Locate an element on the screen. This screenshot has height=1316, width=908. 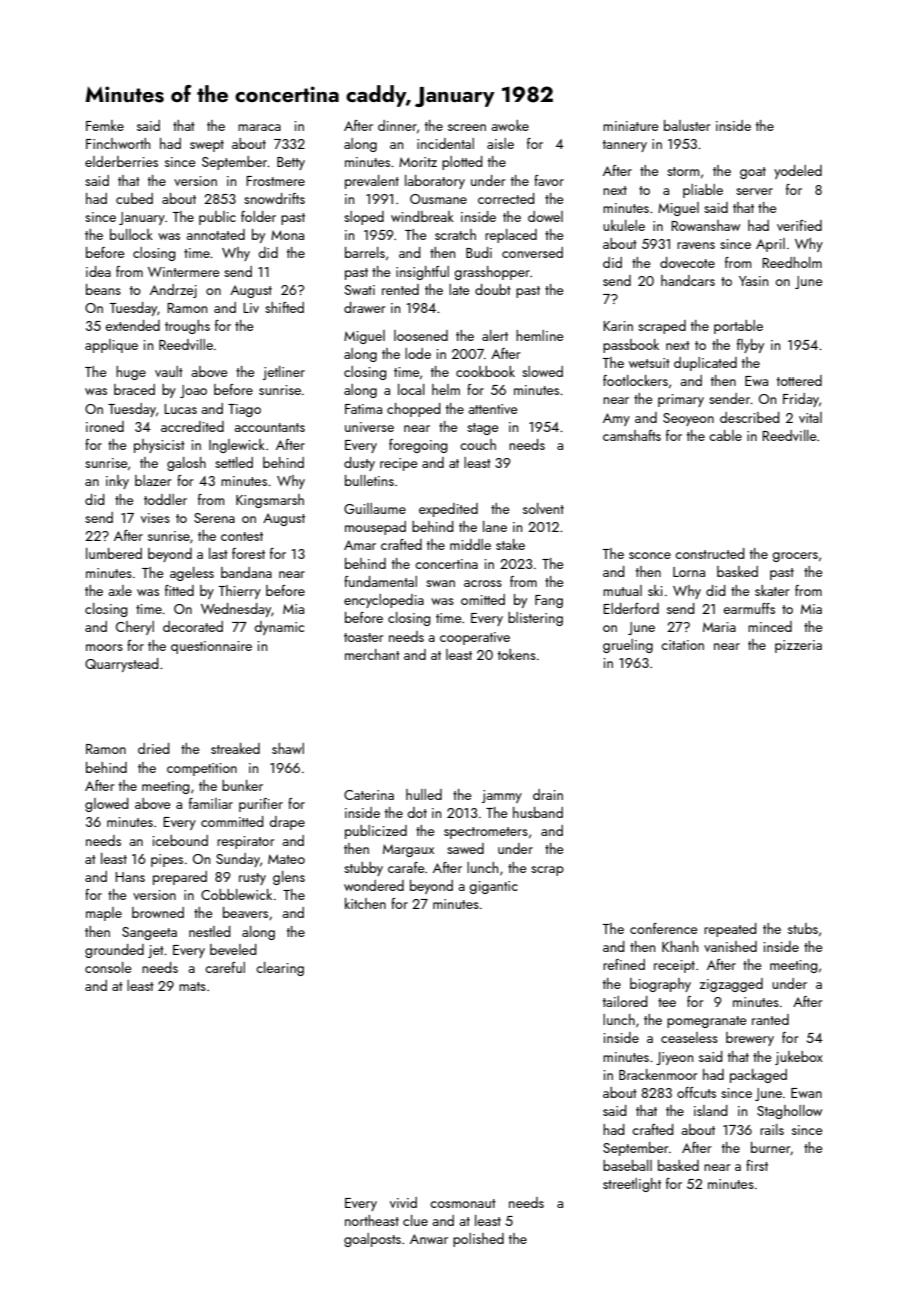
Wednesday is located at coordinates (236, 610).
